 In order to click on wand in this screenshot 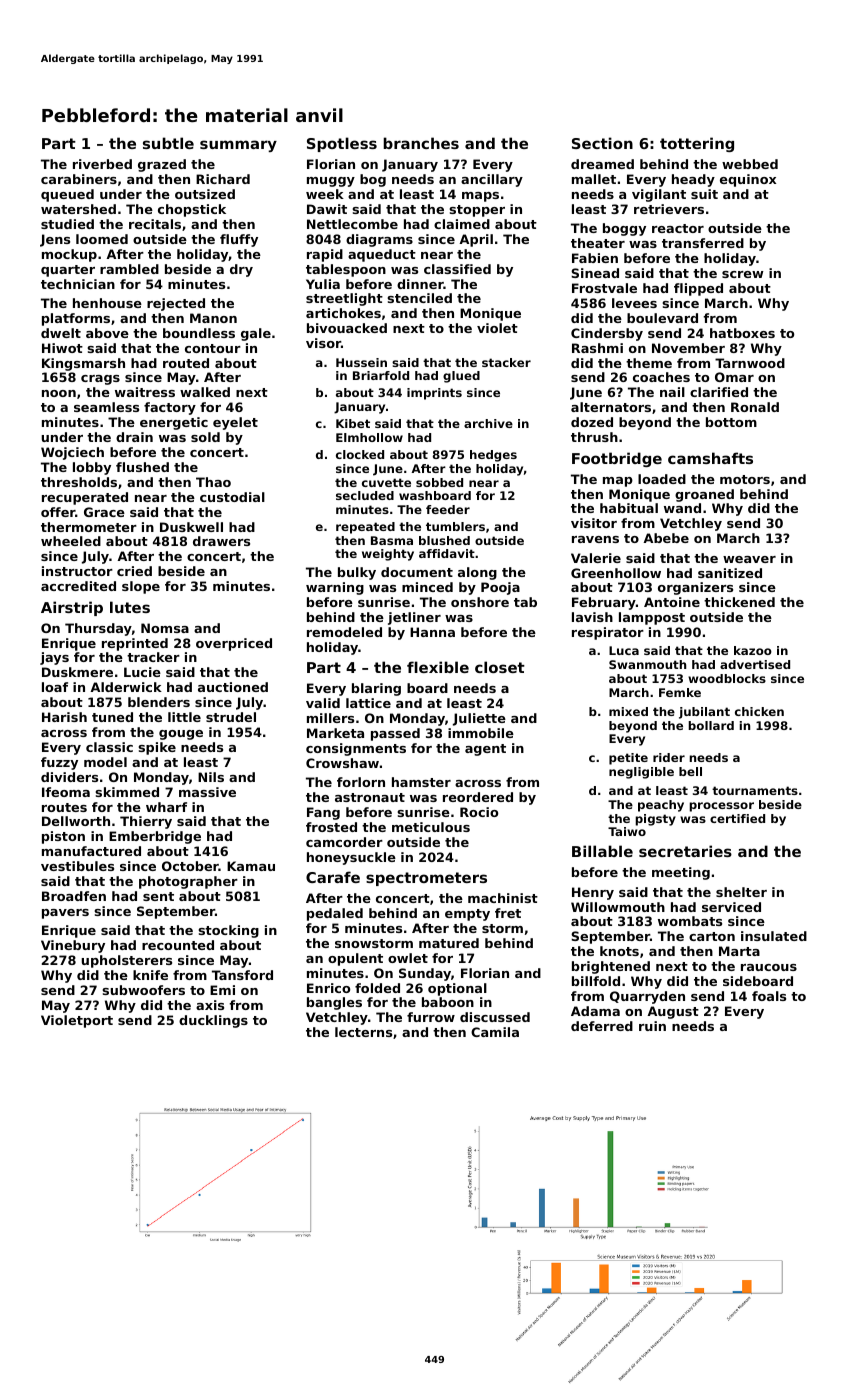, I will do `click(682, 508)`.
